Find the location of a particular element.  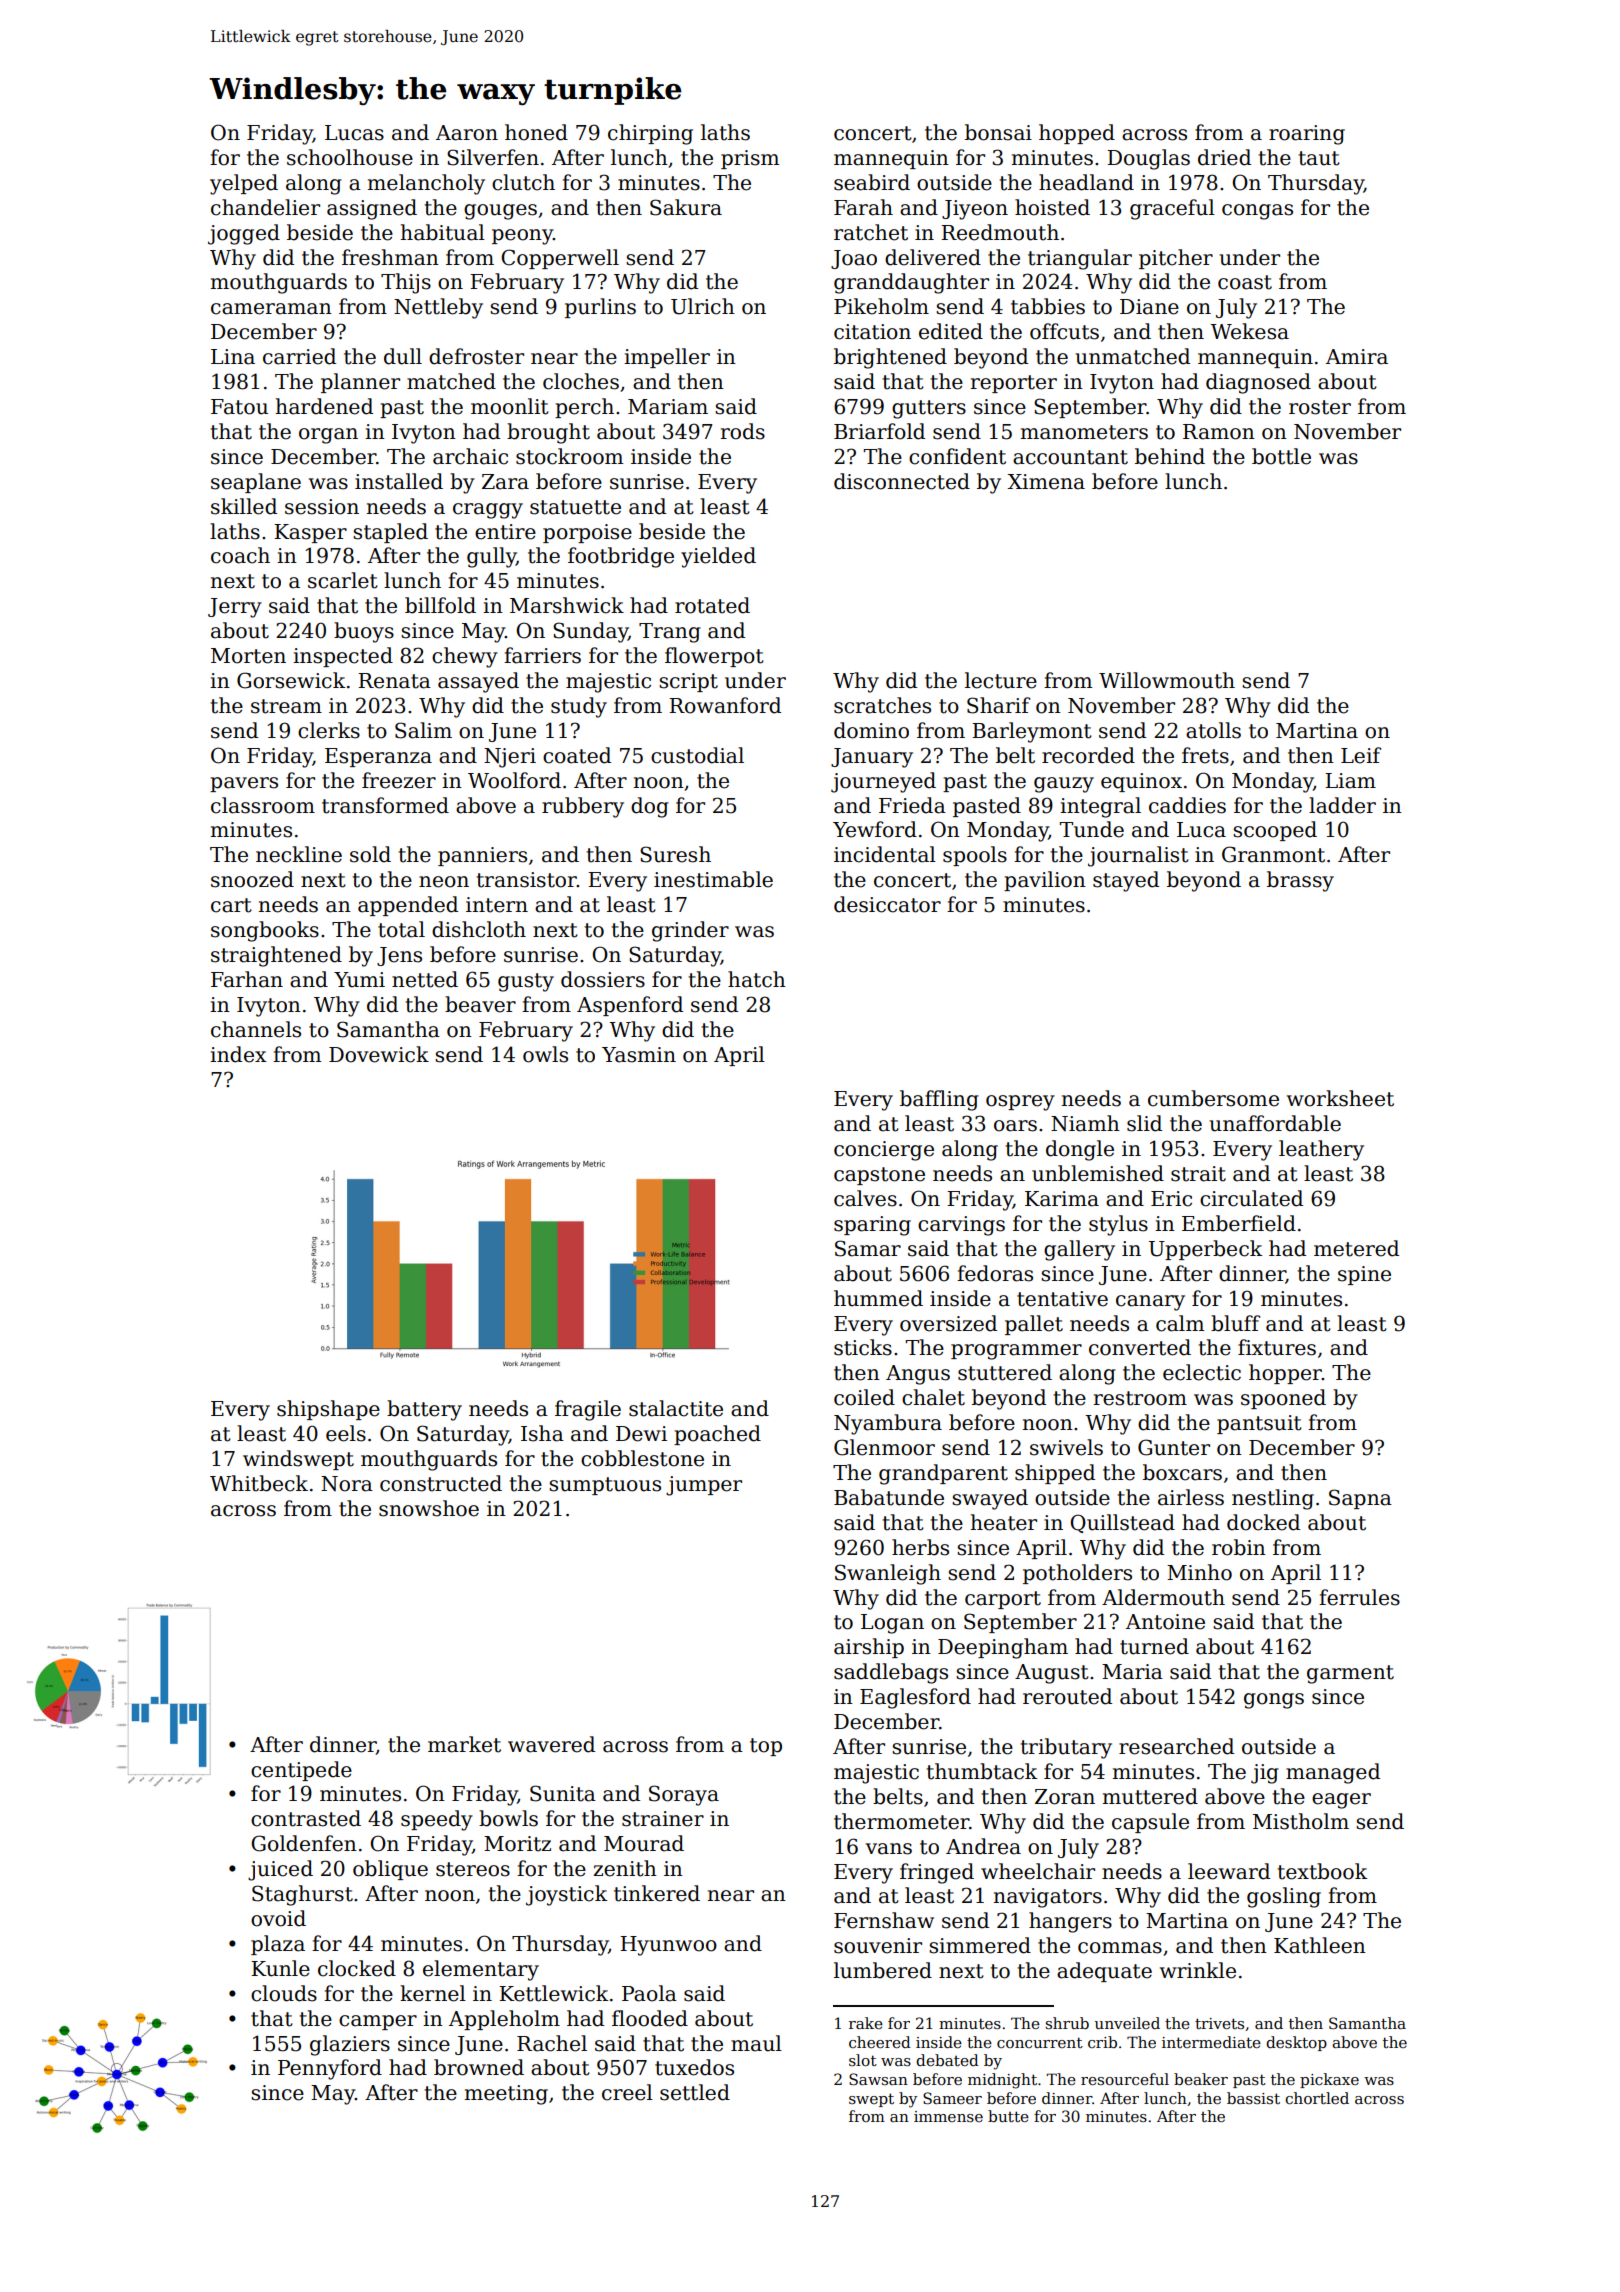

cumbersome is located at coordinates (1213, 1098).
